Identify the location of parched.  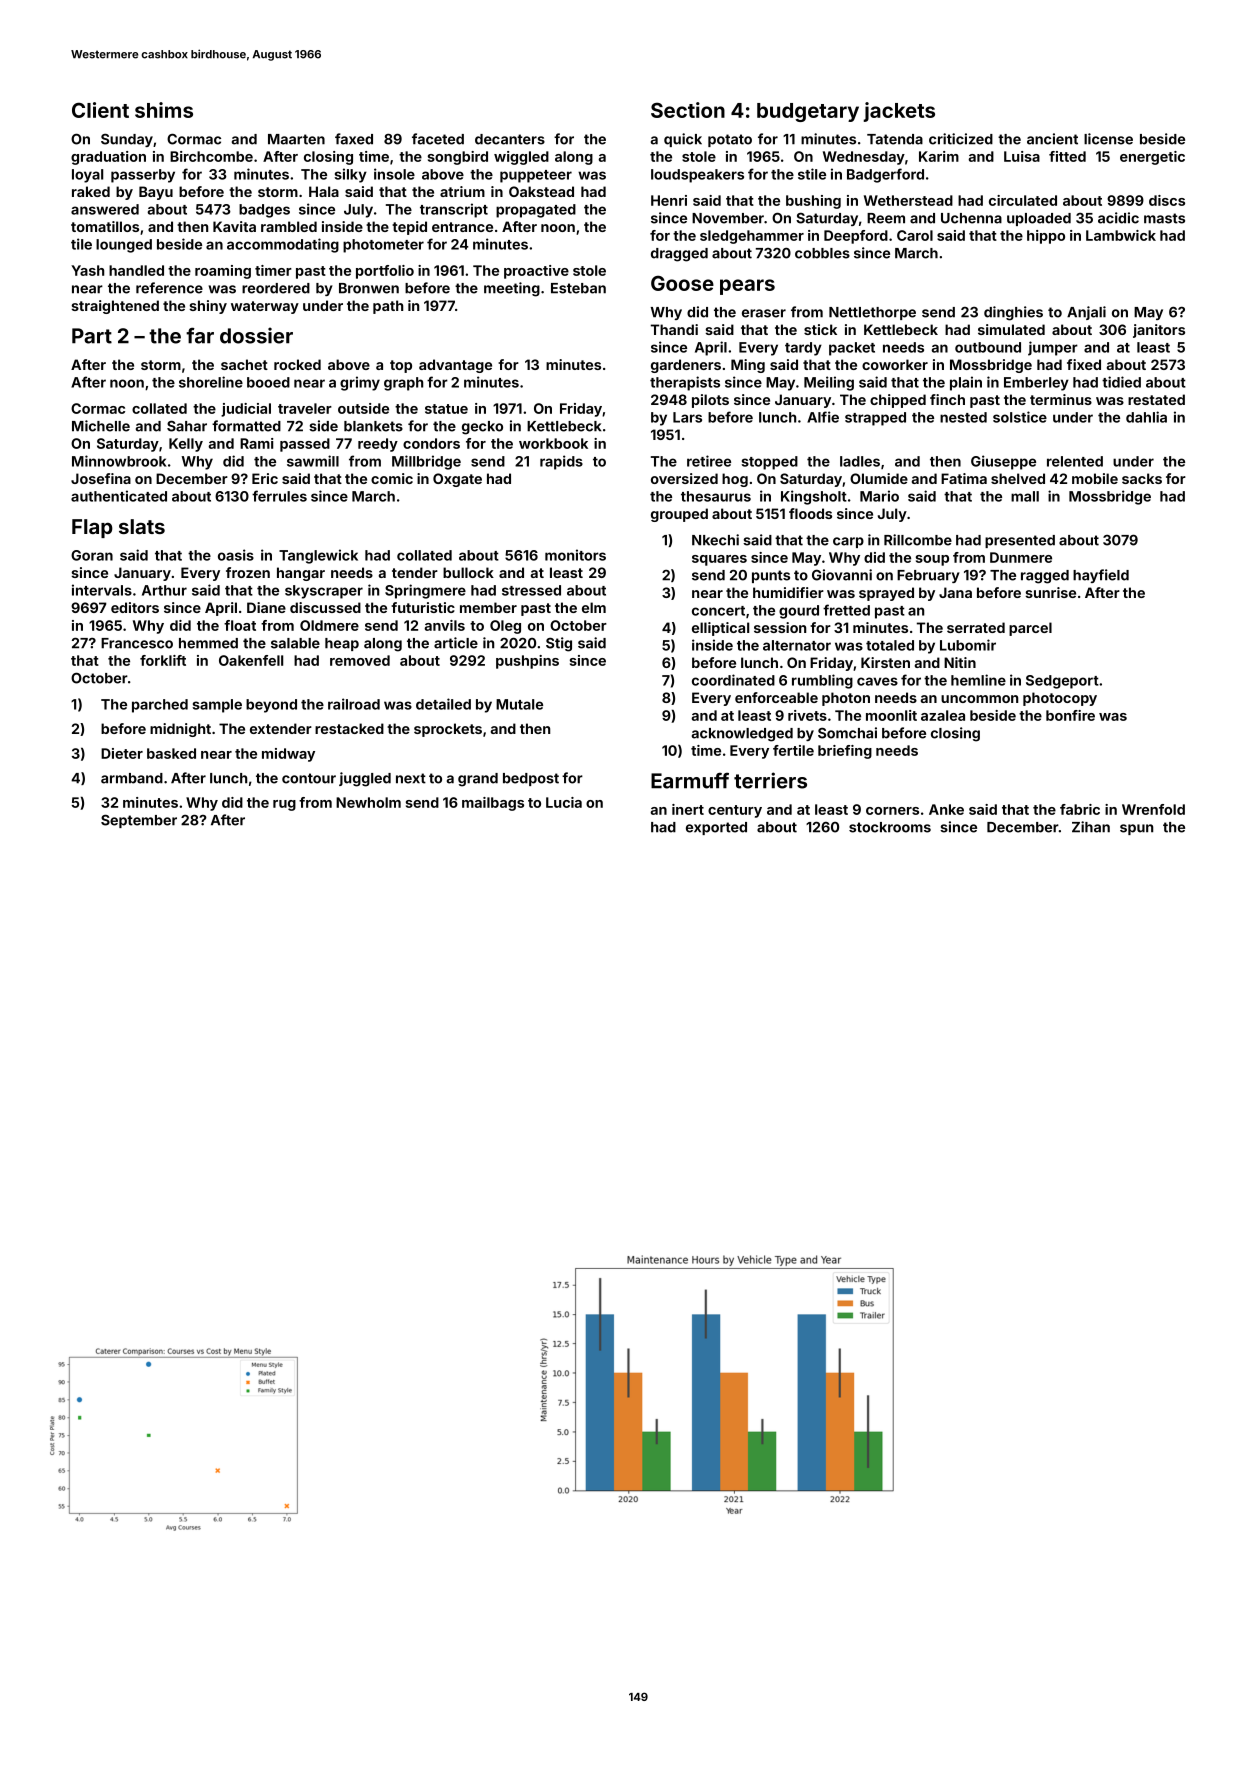
(160, 706).
